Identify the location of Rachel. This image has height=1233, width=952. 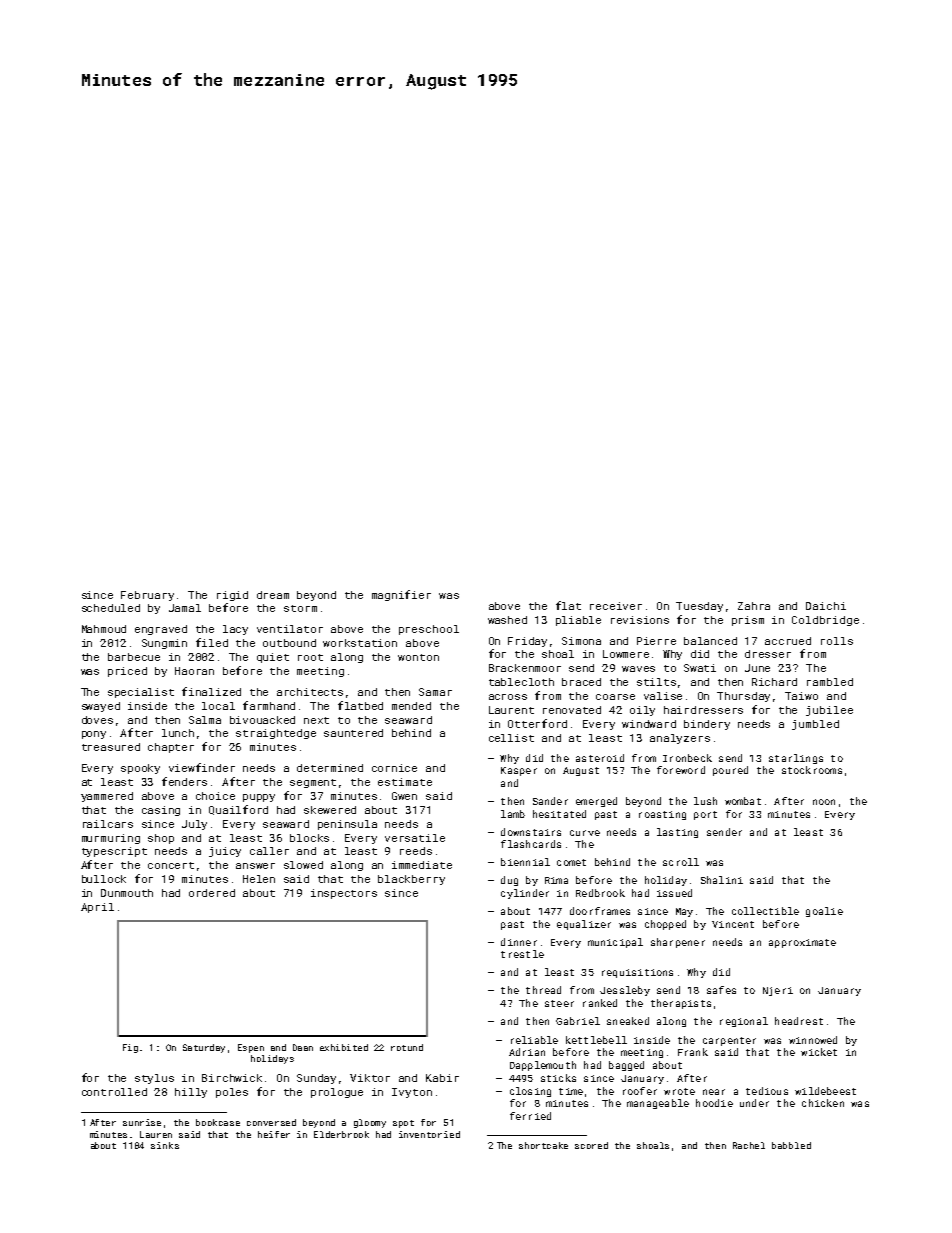
(749, 1145).
